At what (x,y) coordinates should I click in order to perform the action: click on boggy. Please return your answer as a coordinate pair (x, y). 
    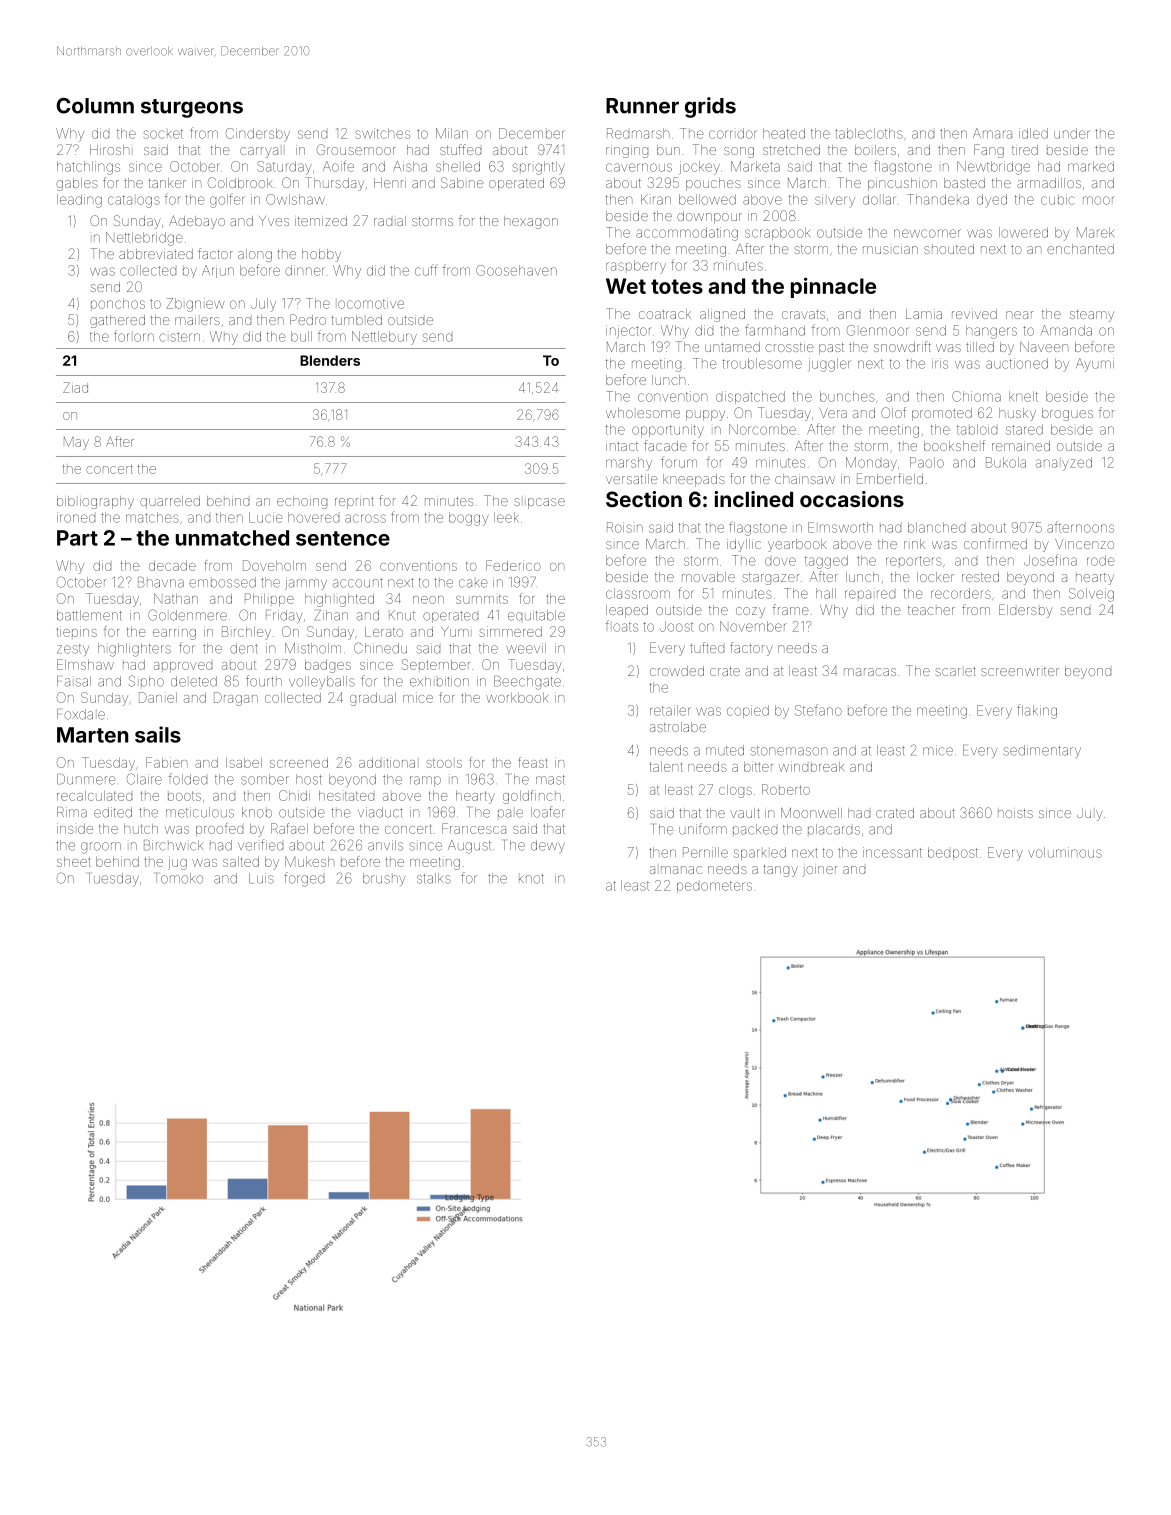
    Looking at the image, I should click on (469, 519).
